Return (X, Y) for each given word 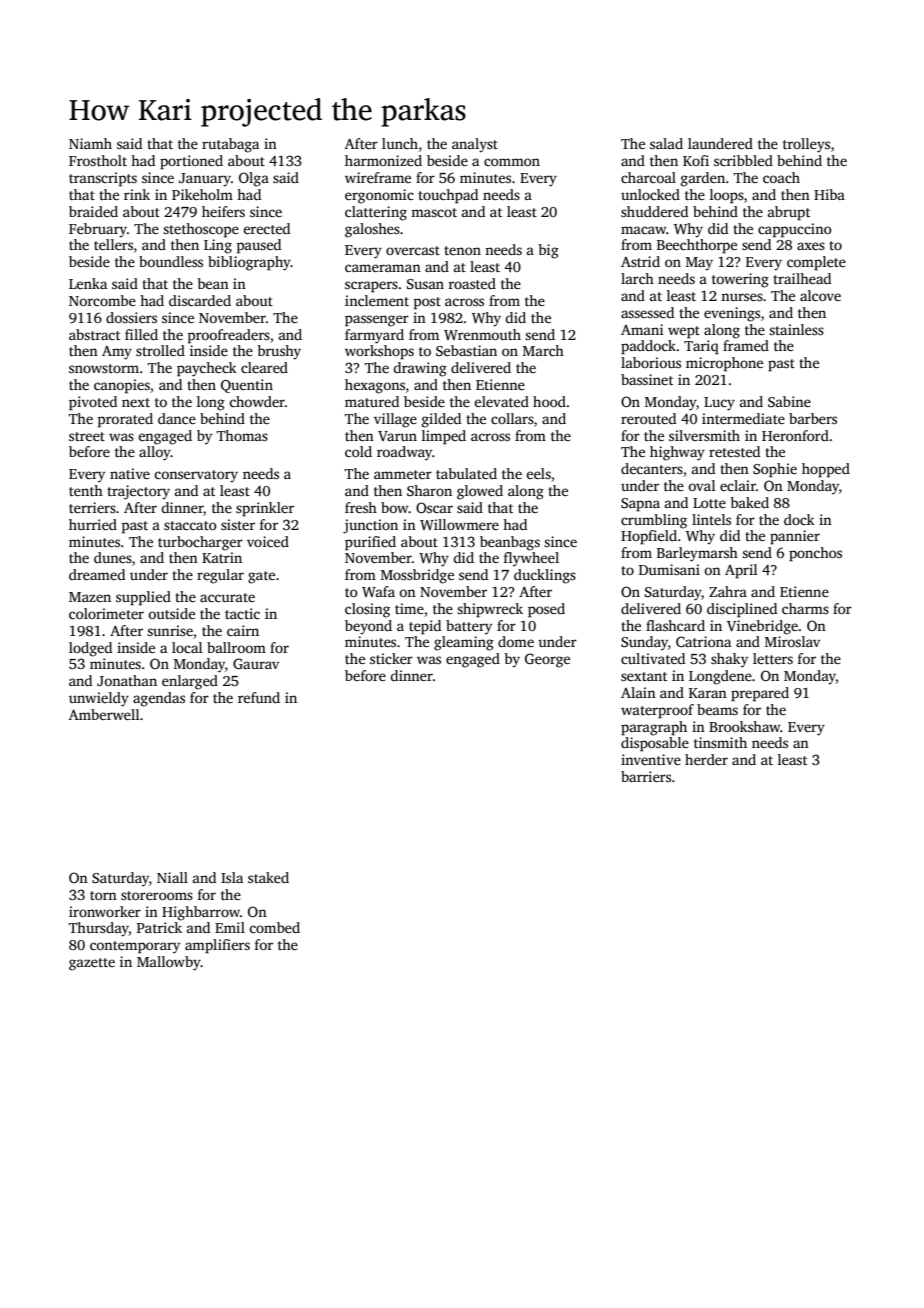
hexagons (375, 386)
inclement (377, 300)
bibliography (249, 263)
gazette (92, 964)
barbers (813, 418)
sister (238, 524)
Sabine (789, 401)
